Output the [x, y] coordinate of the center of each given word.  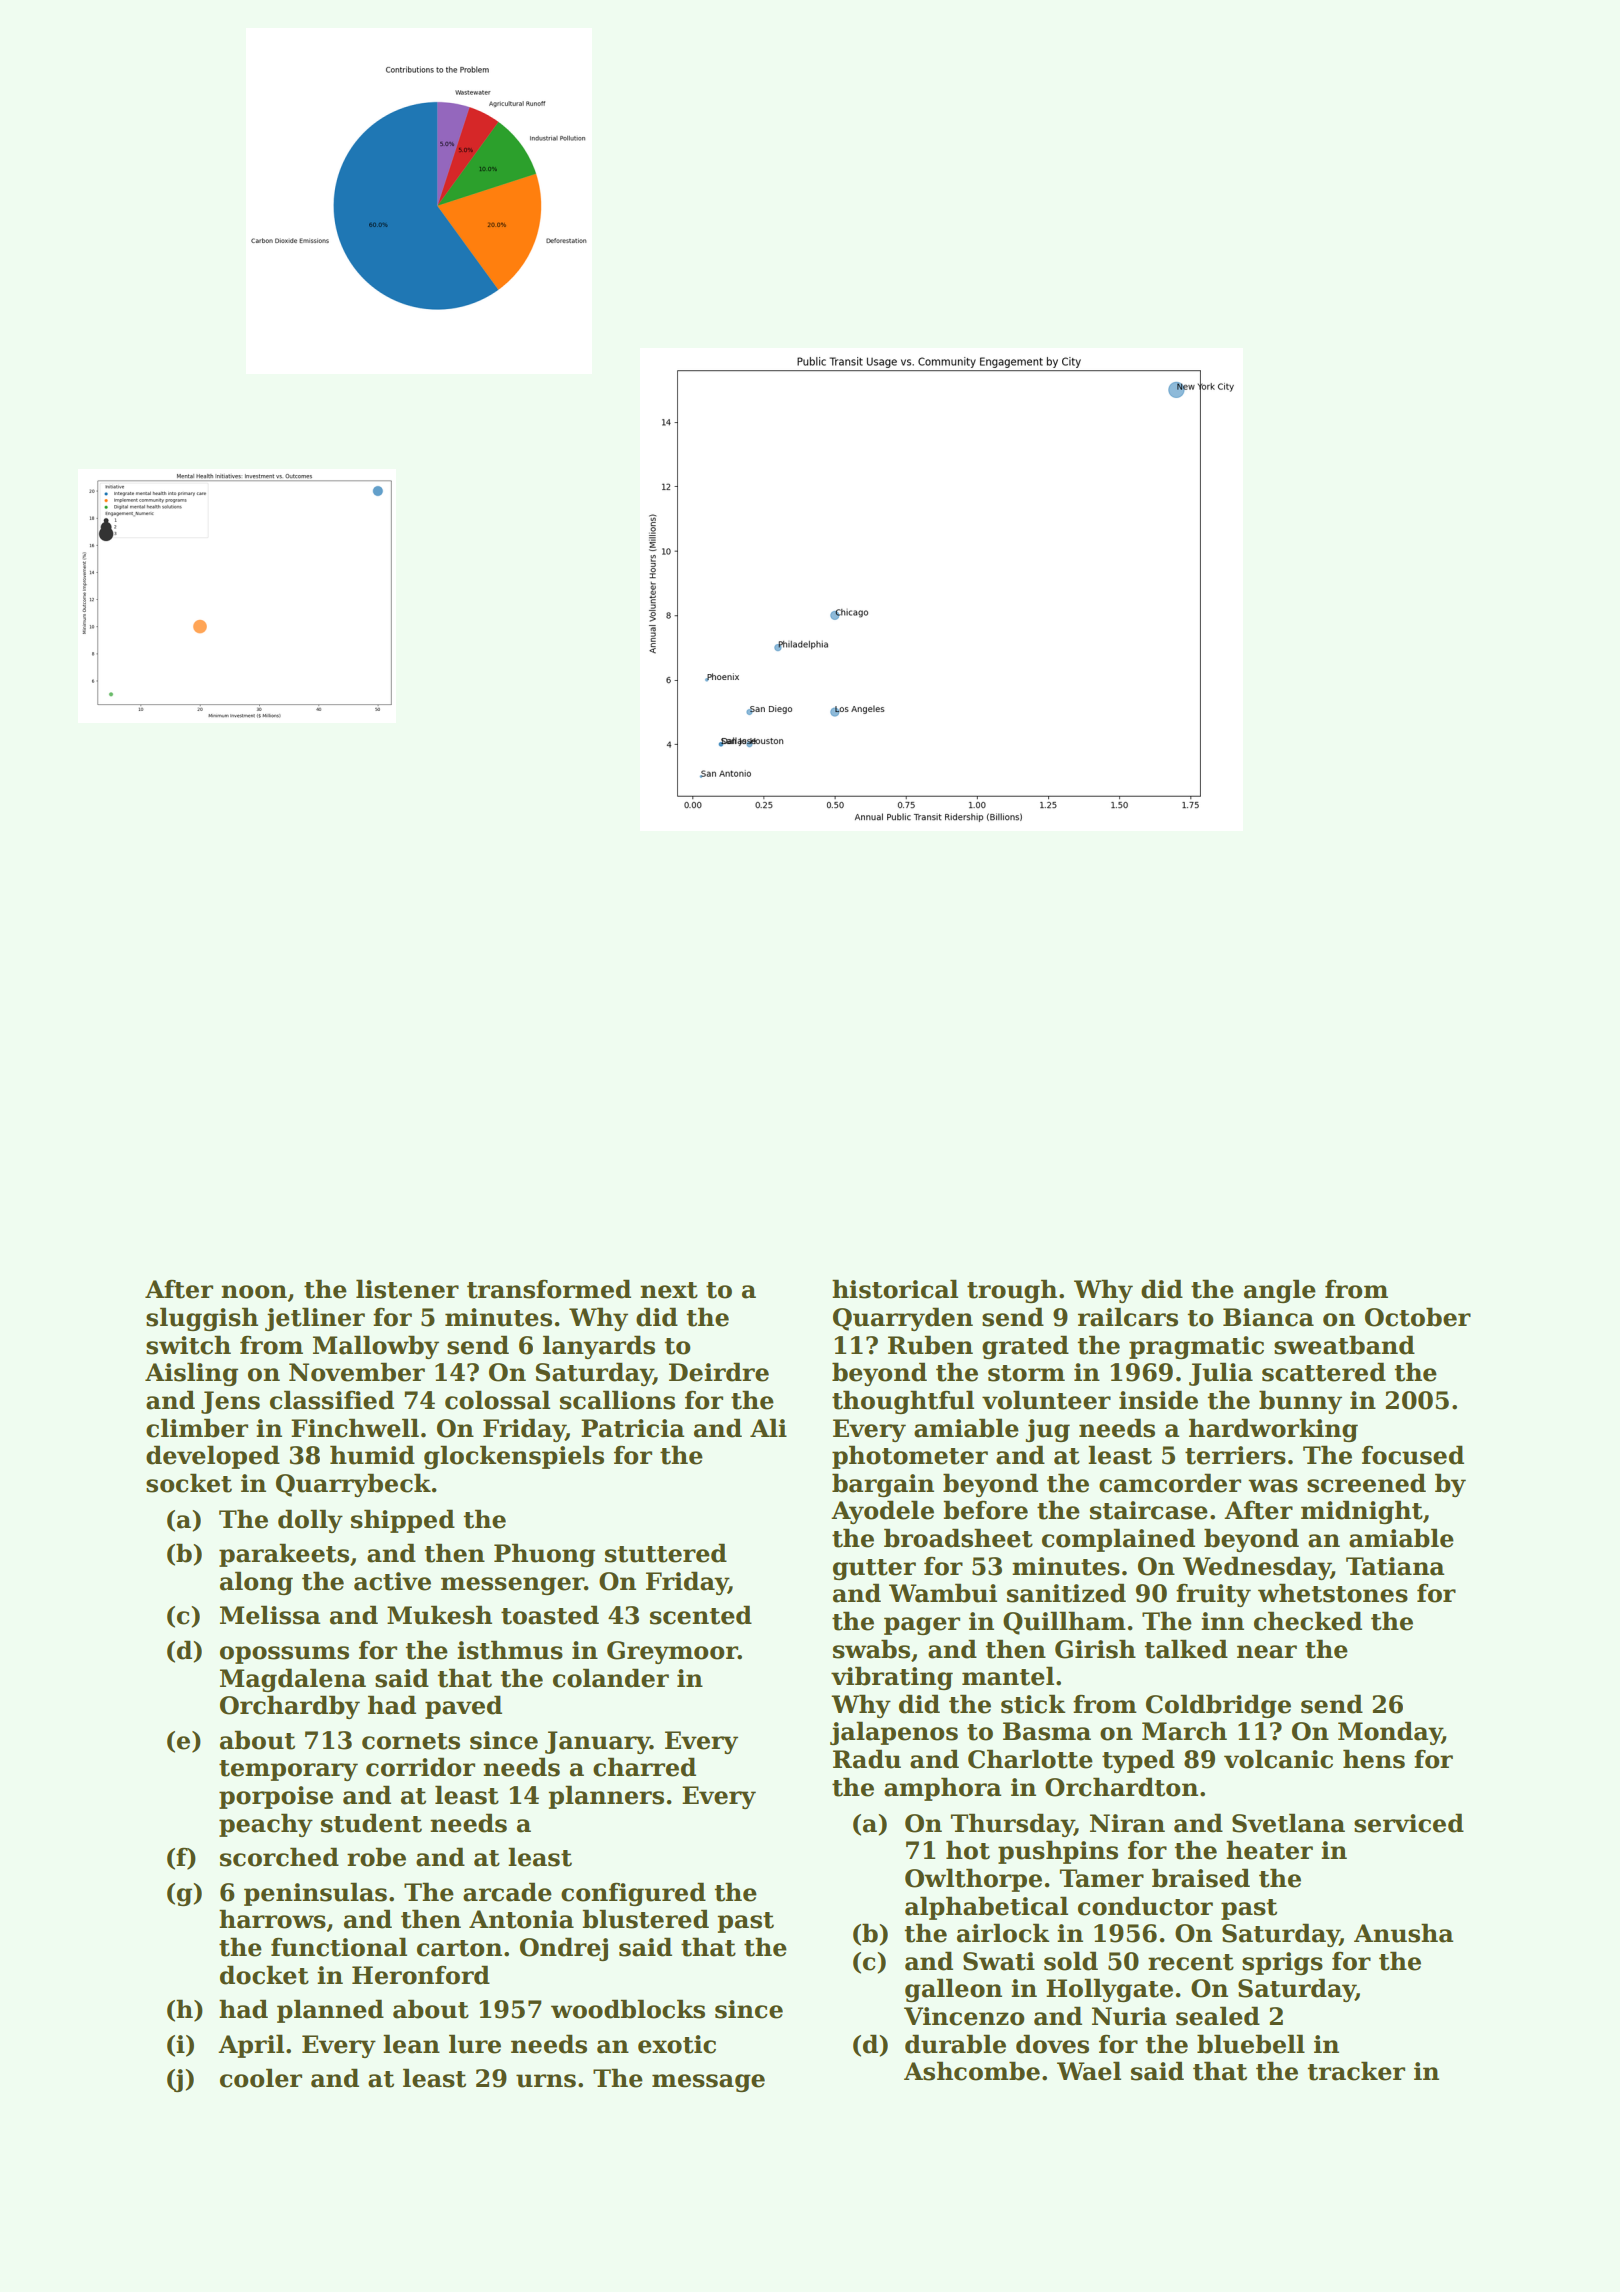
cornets [411, 1741]
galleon [953, 1990]
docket [264, 1975]
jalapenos [894, 1733]
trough [1012, 1291]
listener [407, 1289]
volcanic [1278, 1759]
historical [895, 1289]
